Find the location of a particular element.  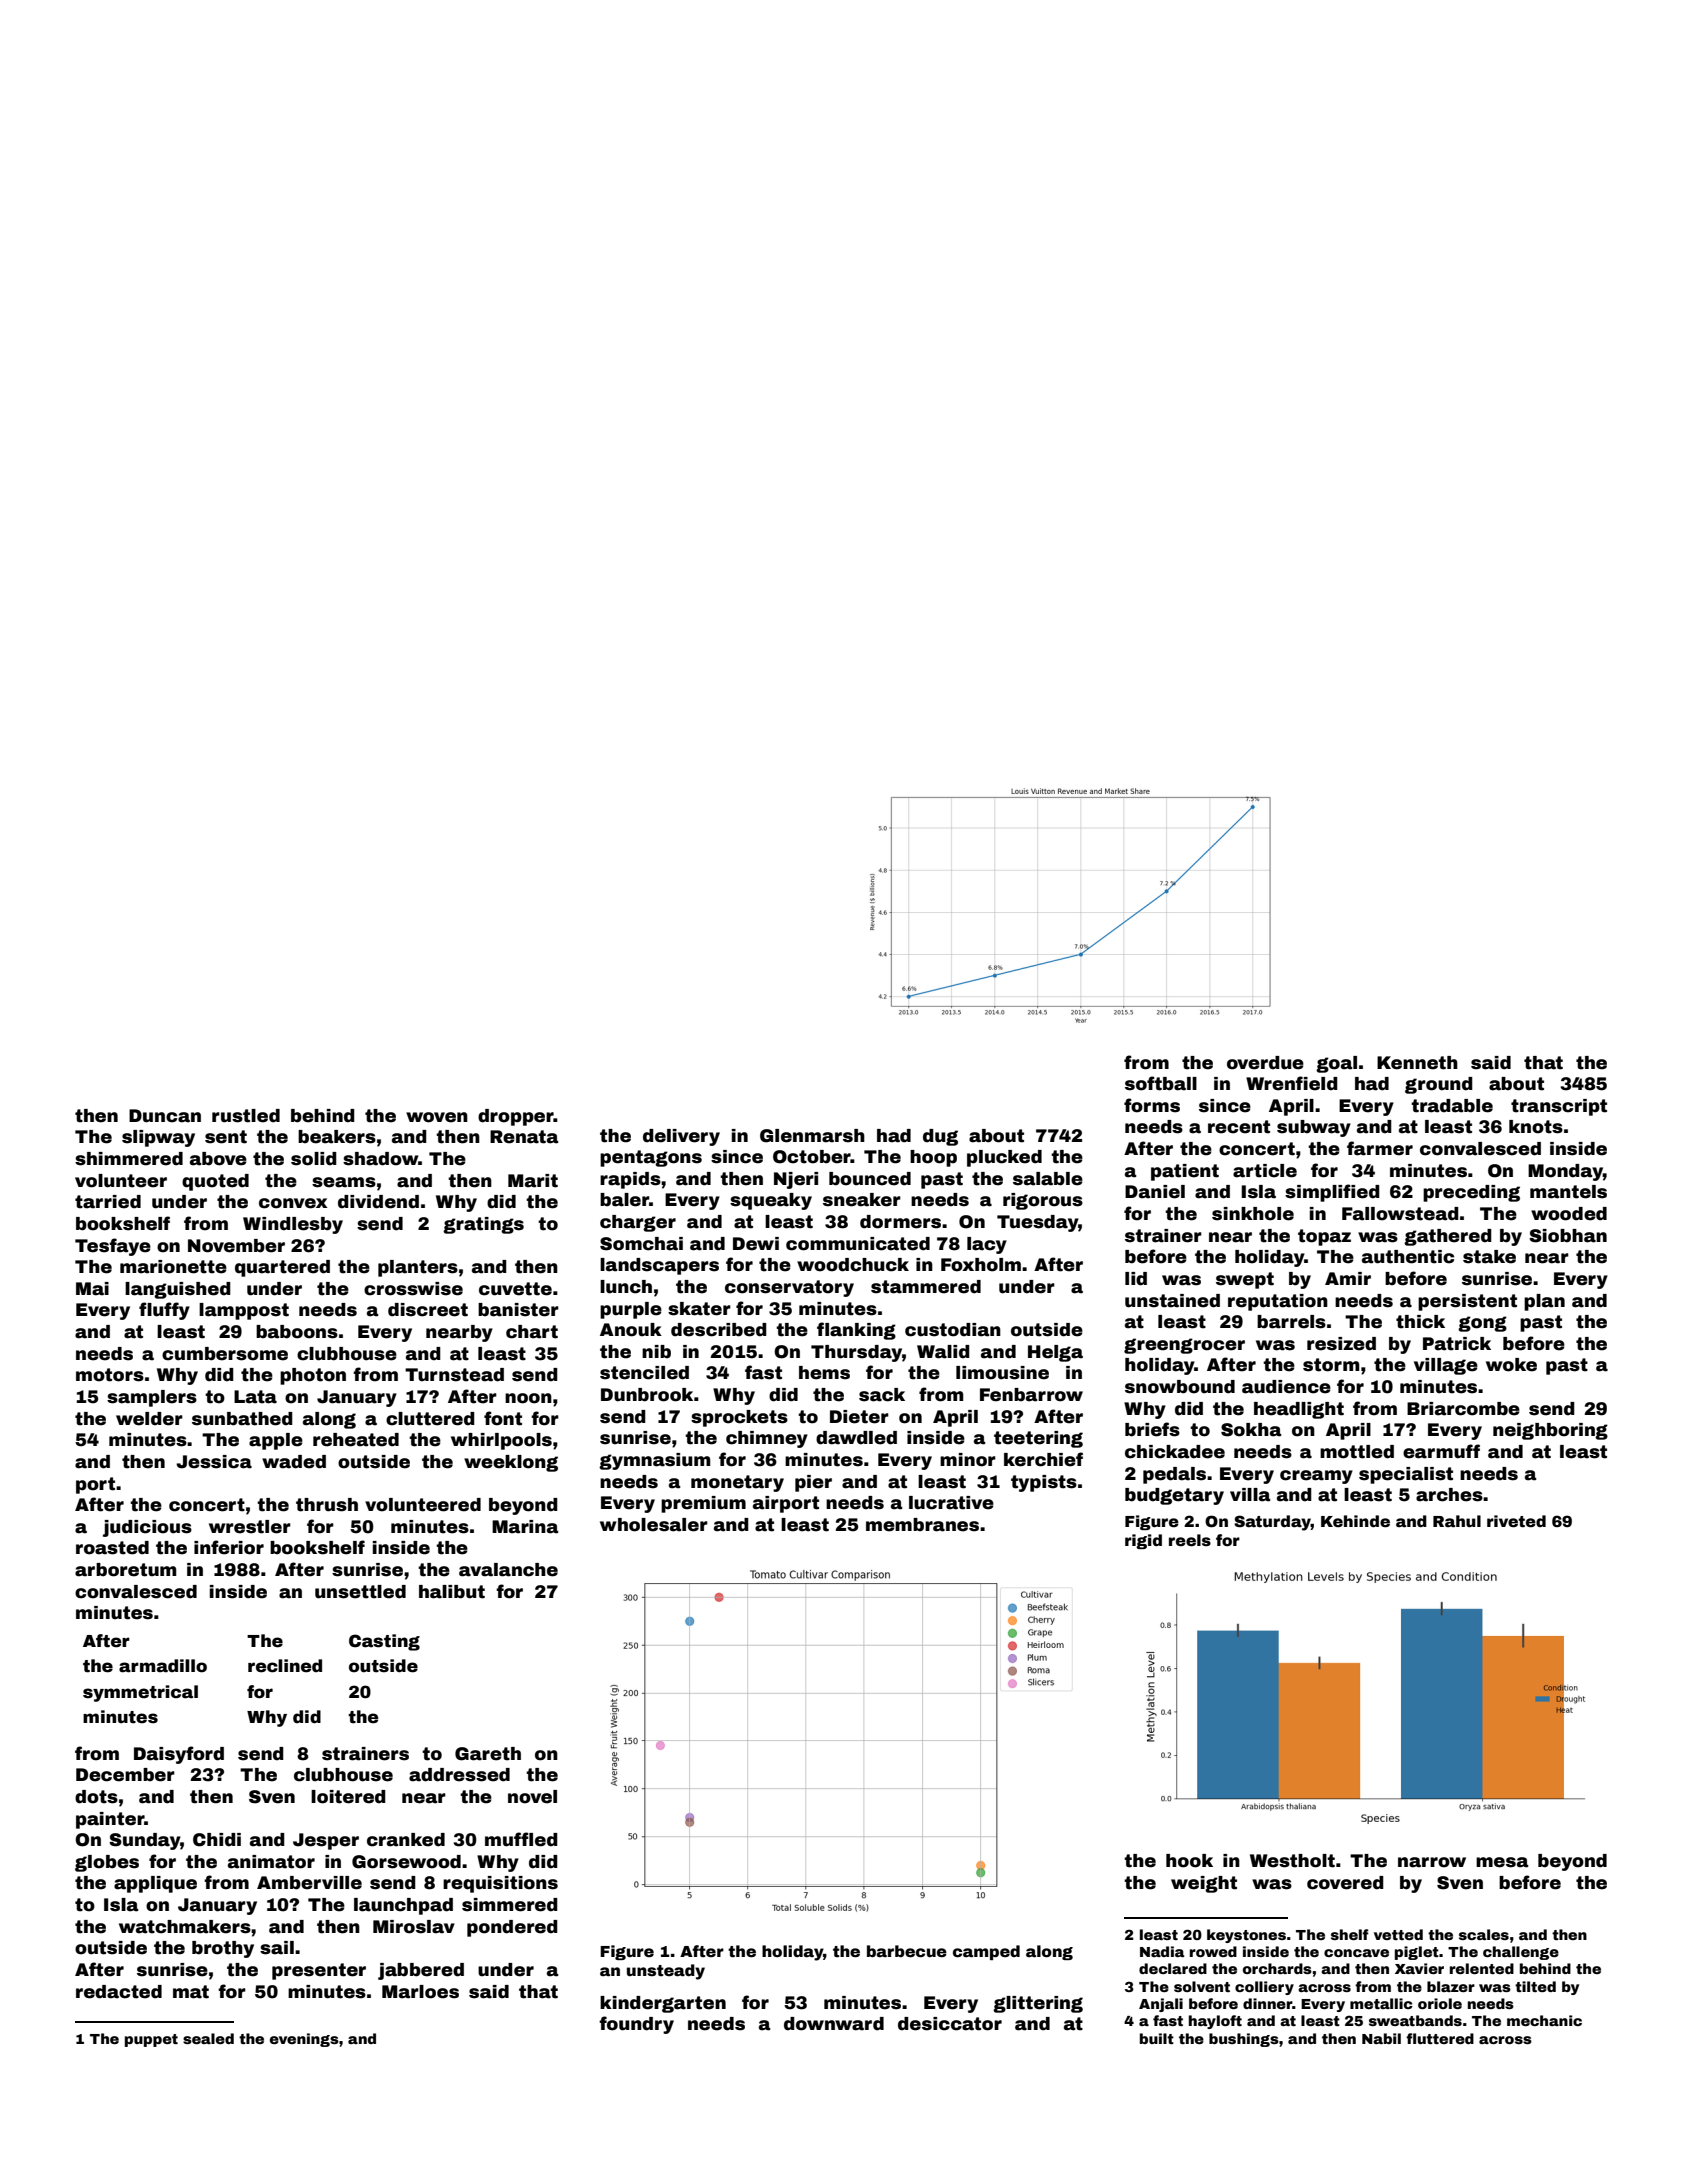

dropper is located at coordinates (516, 1117).
